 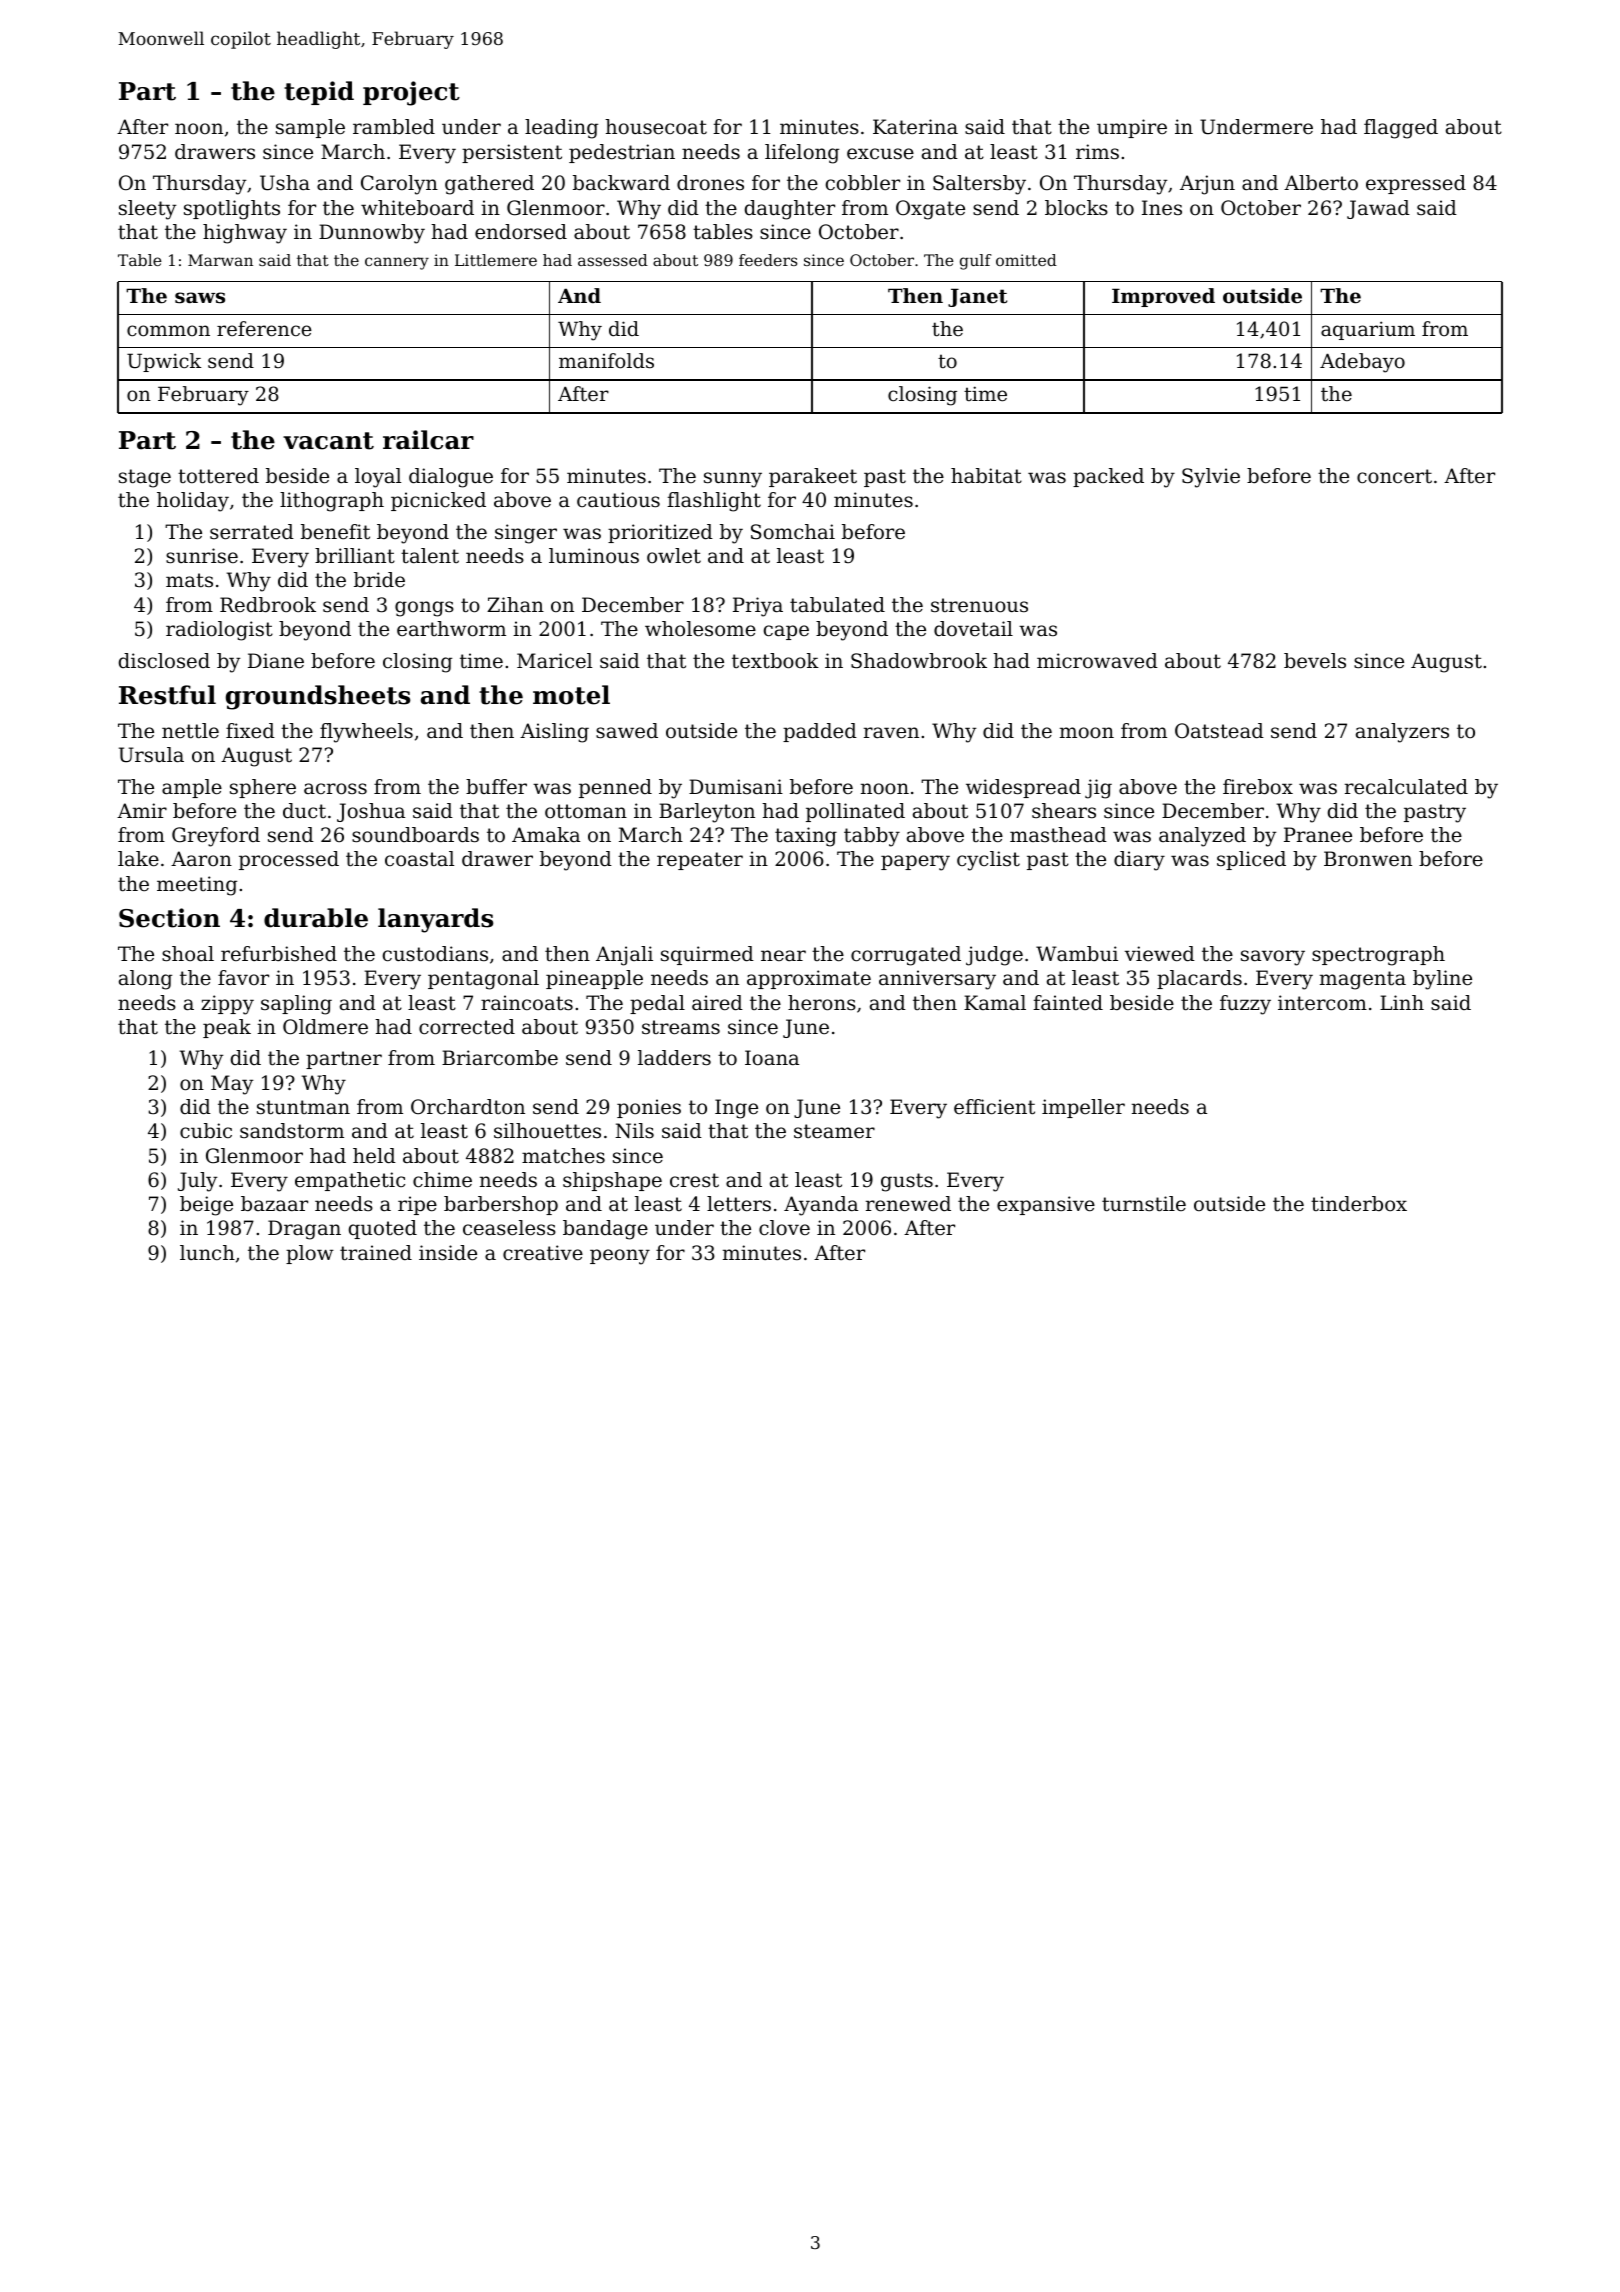 What do you see at coordinates (1245, 1005) in the screenshot?
I see `fuzzy` at bounding box center [1245, 1005].
